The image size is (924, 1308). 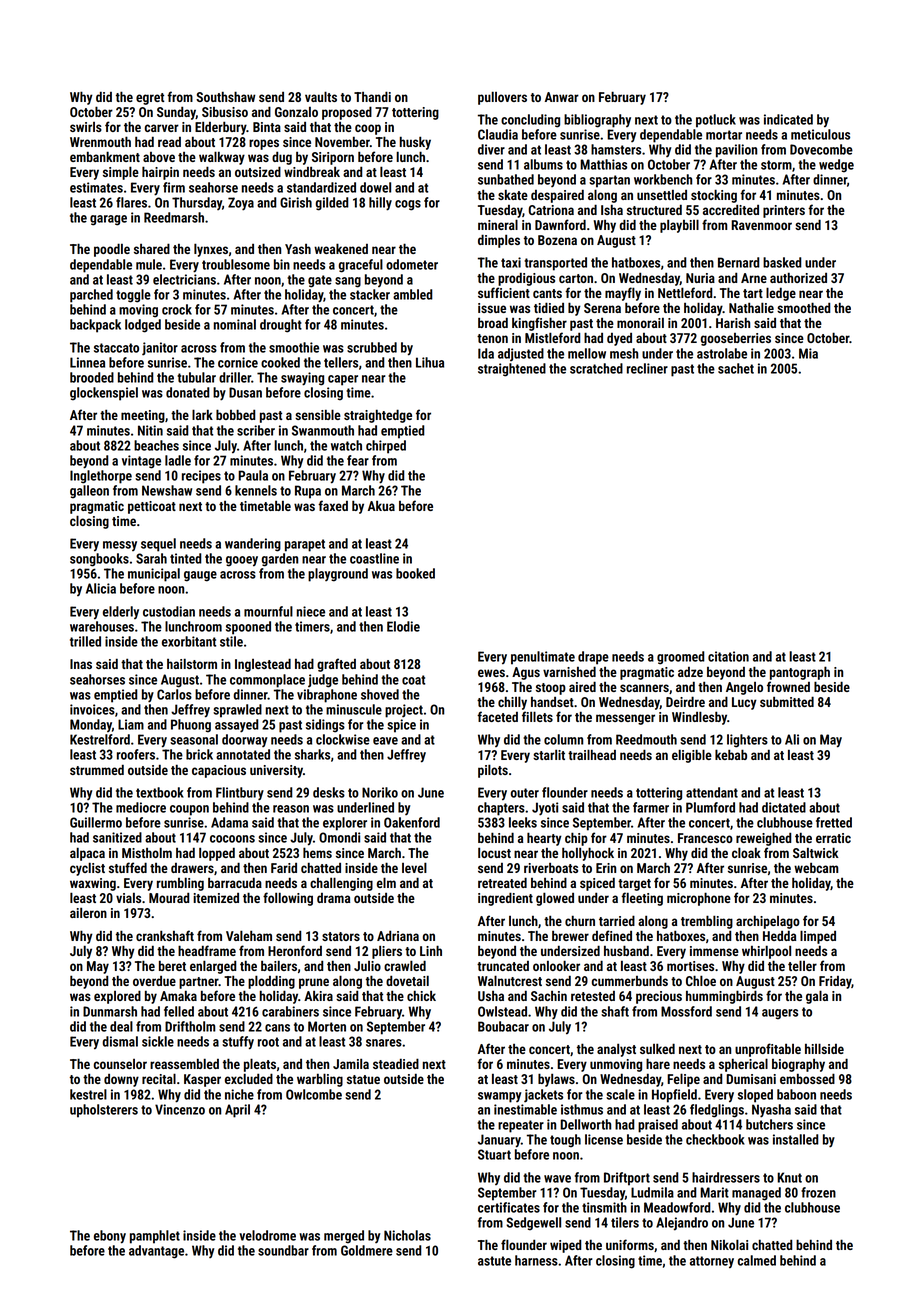 I want to click on Friday, so click(x=835, y=982).
